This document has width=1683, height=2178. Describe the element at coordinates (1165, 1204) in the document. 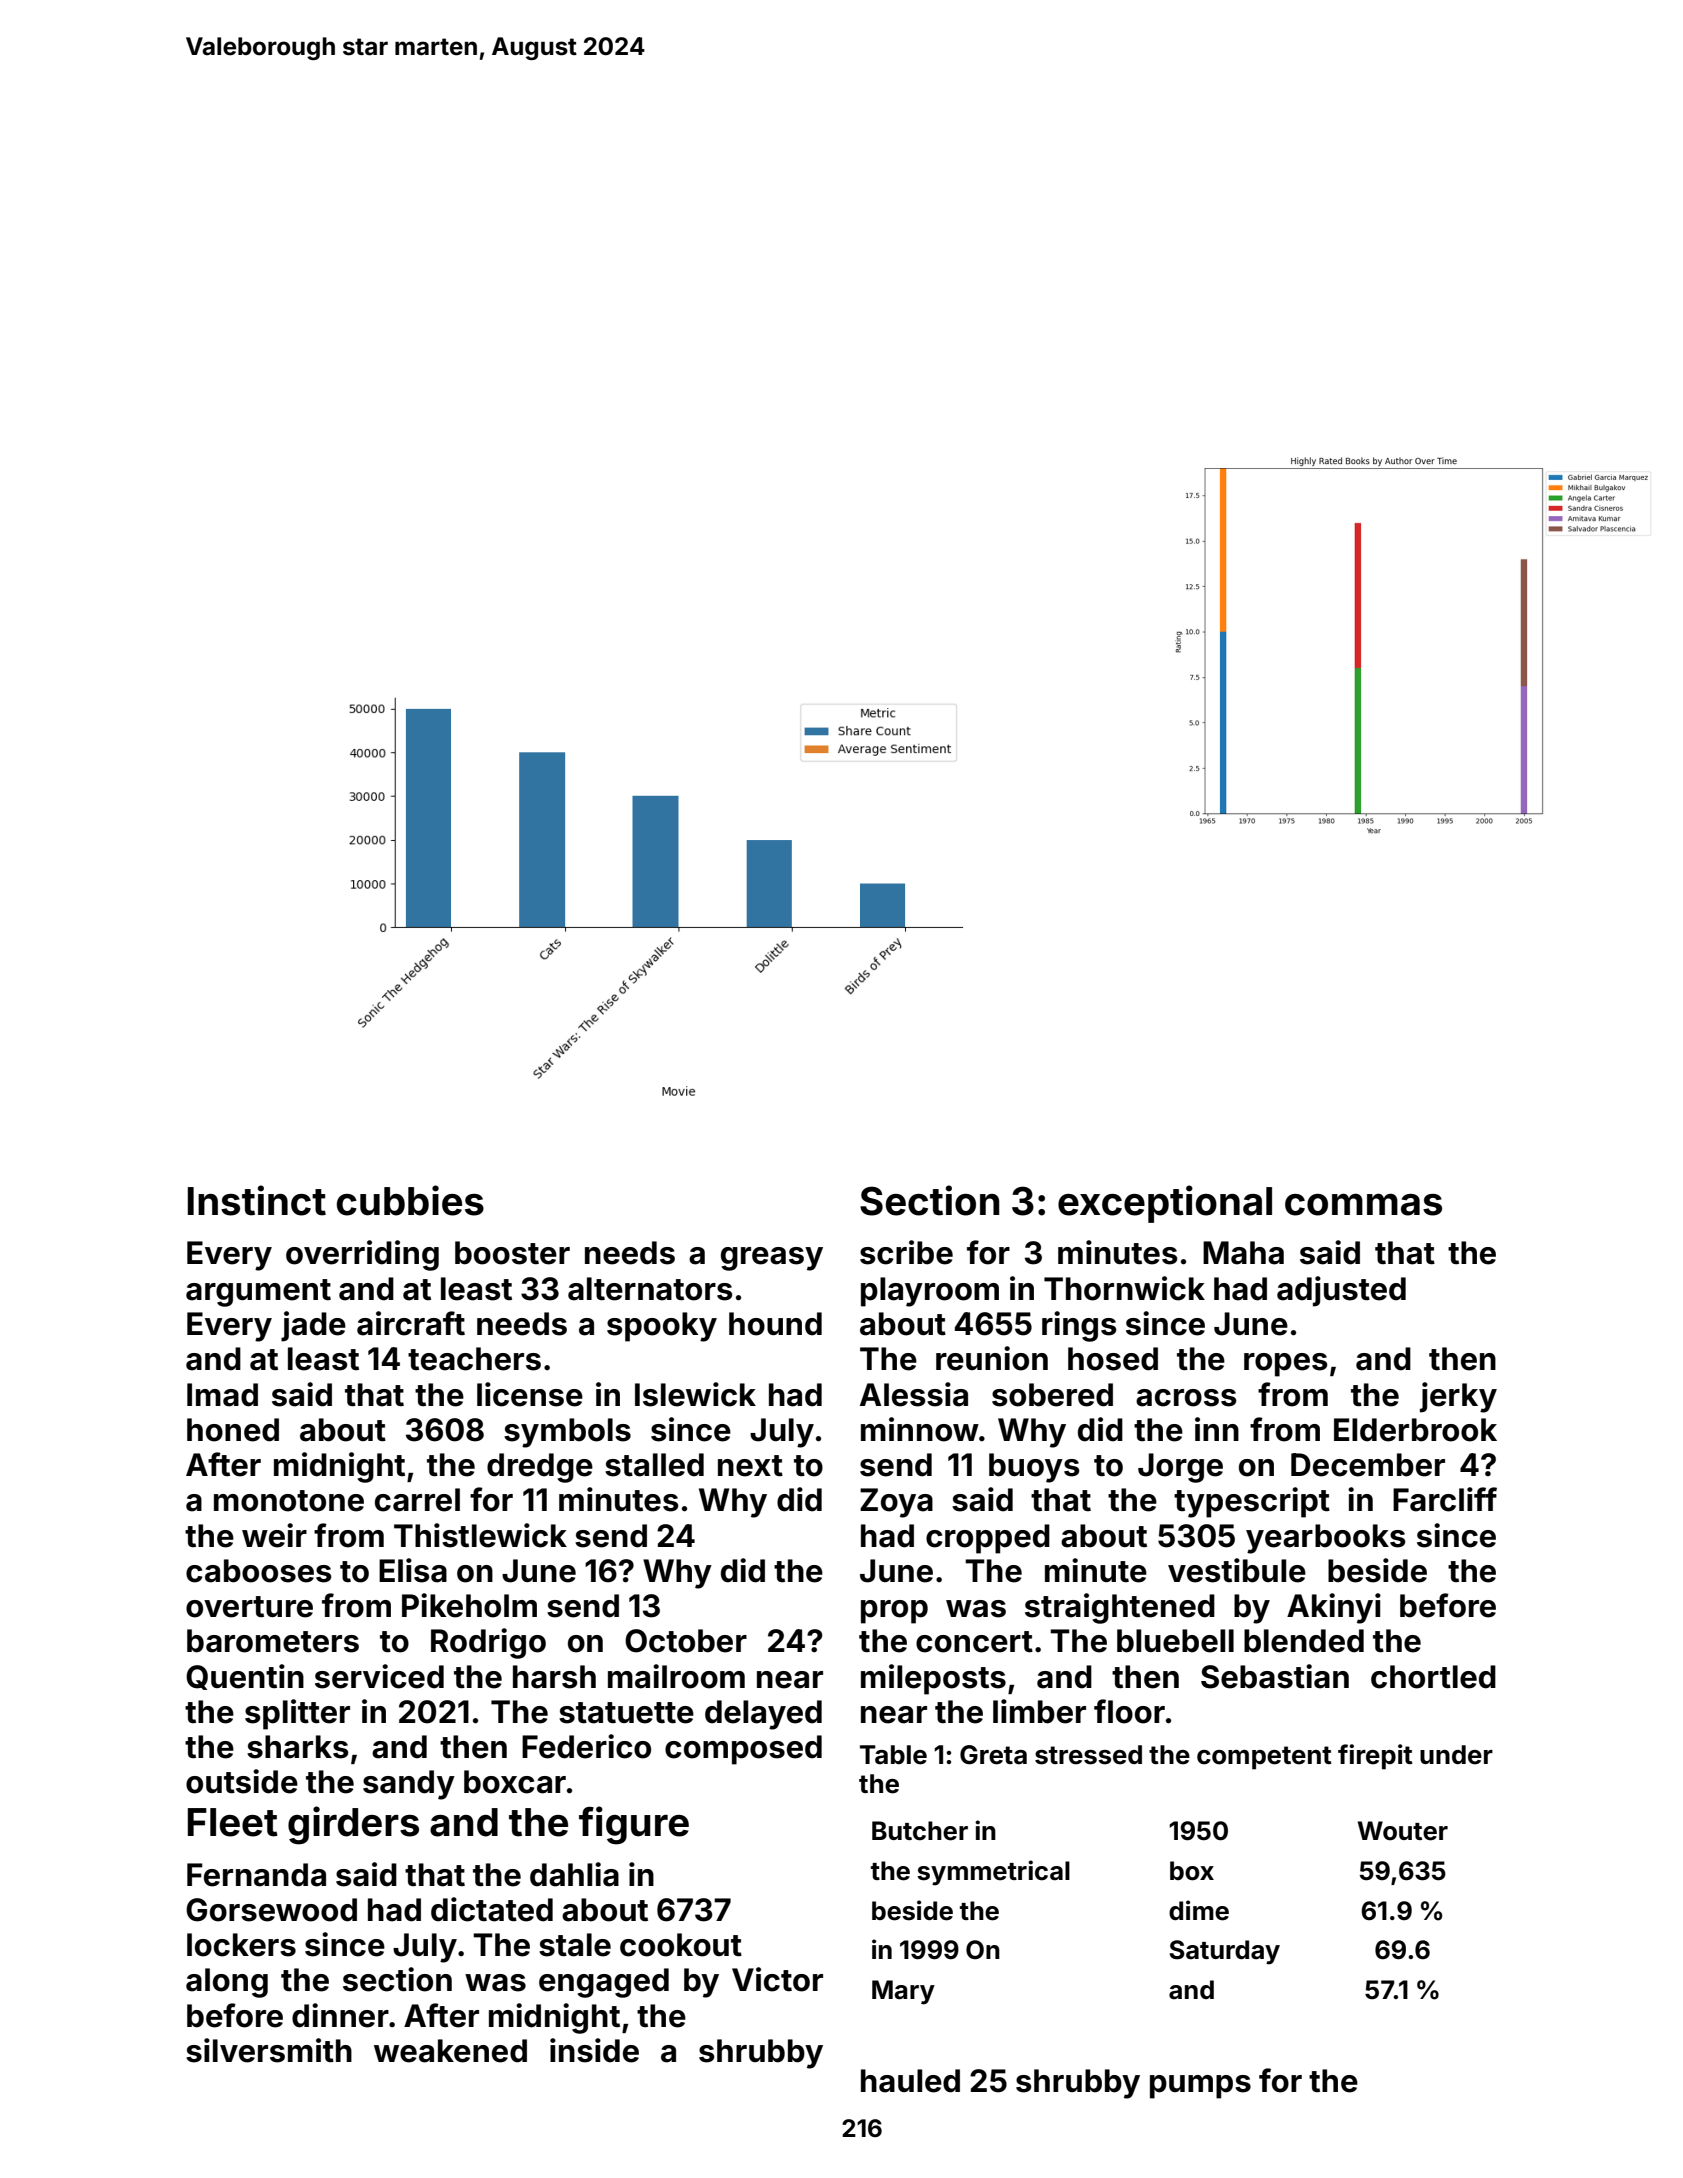

I see `exceptional` at that location.
